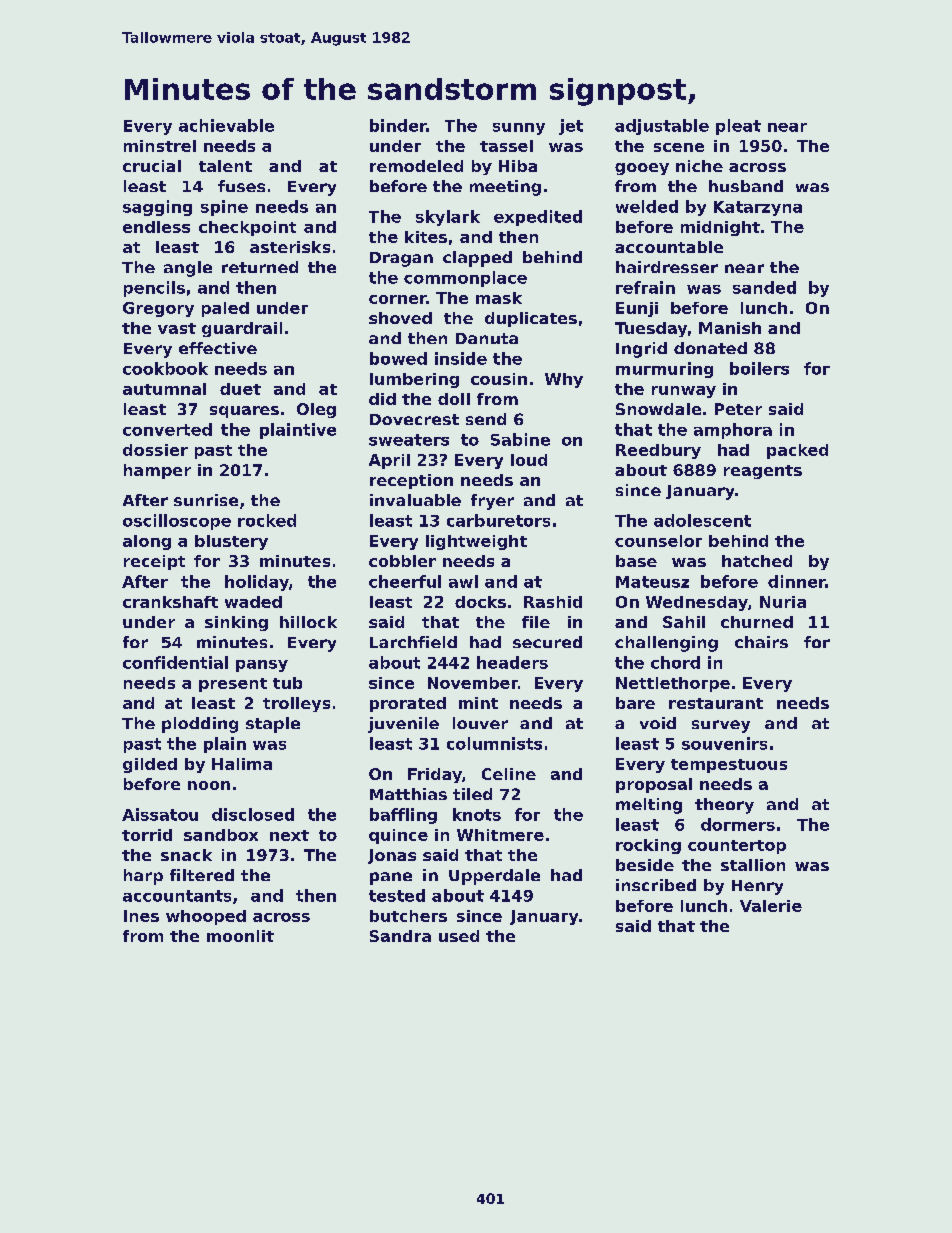  Describe the element at coordinates (308, 622) in the screenshot. I see `hillock` at that location.
